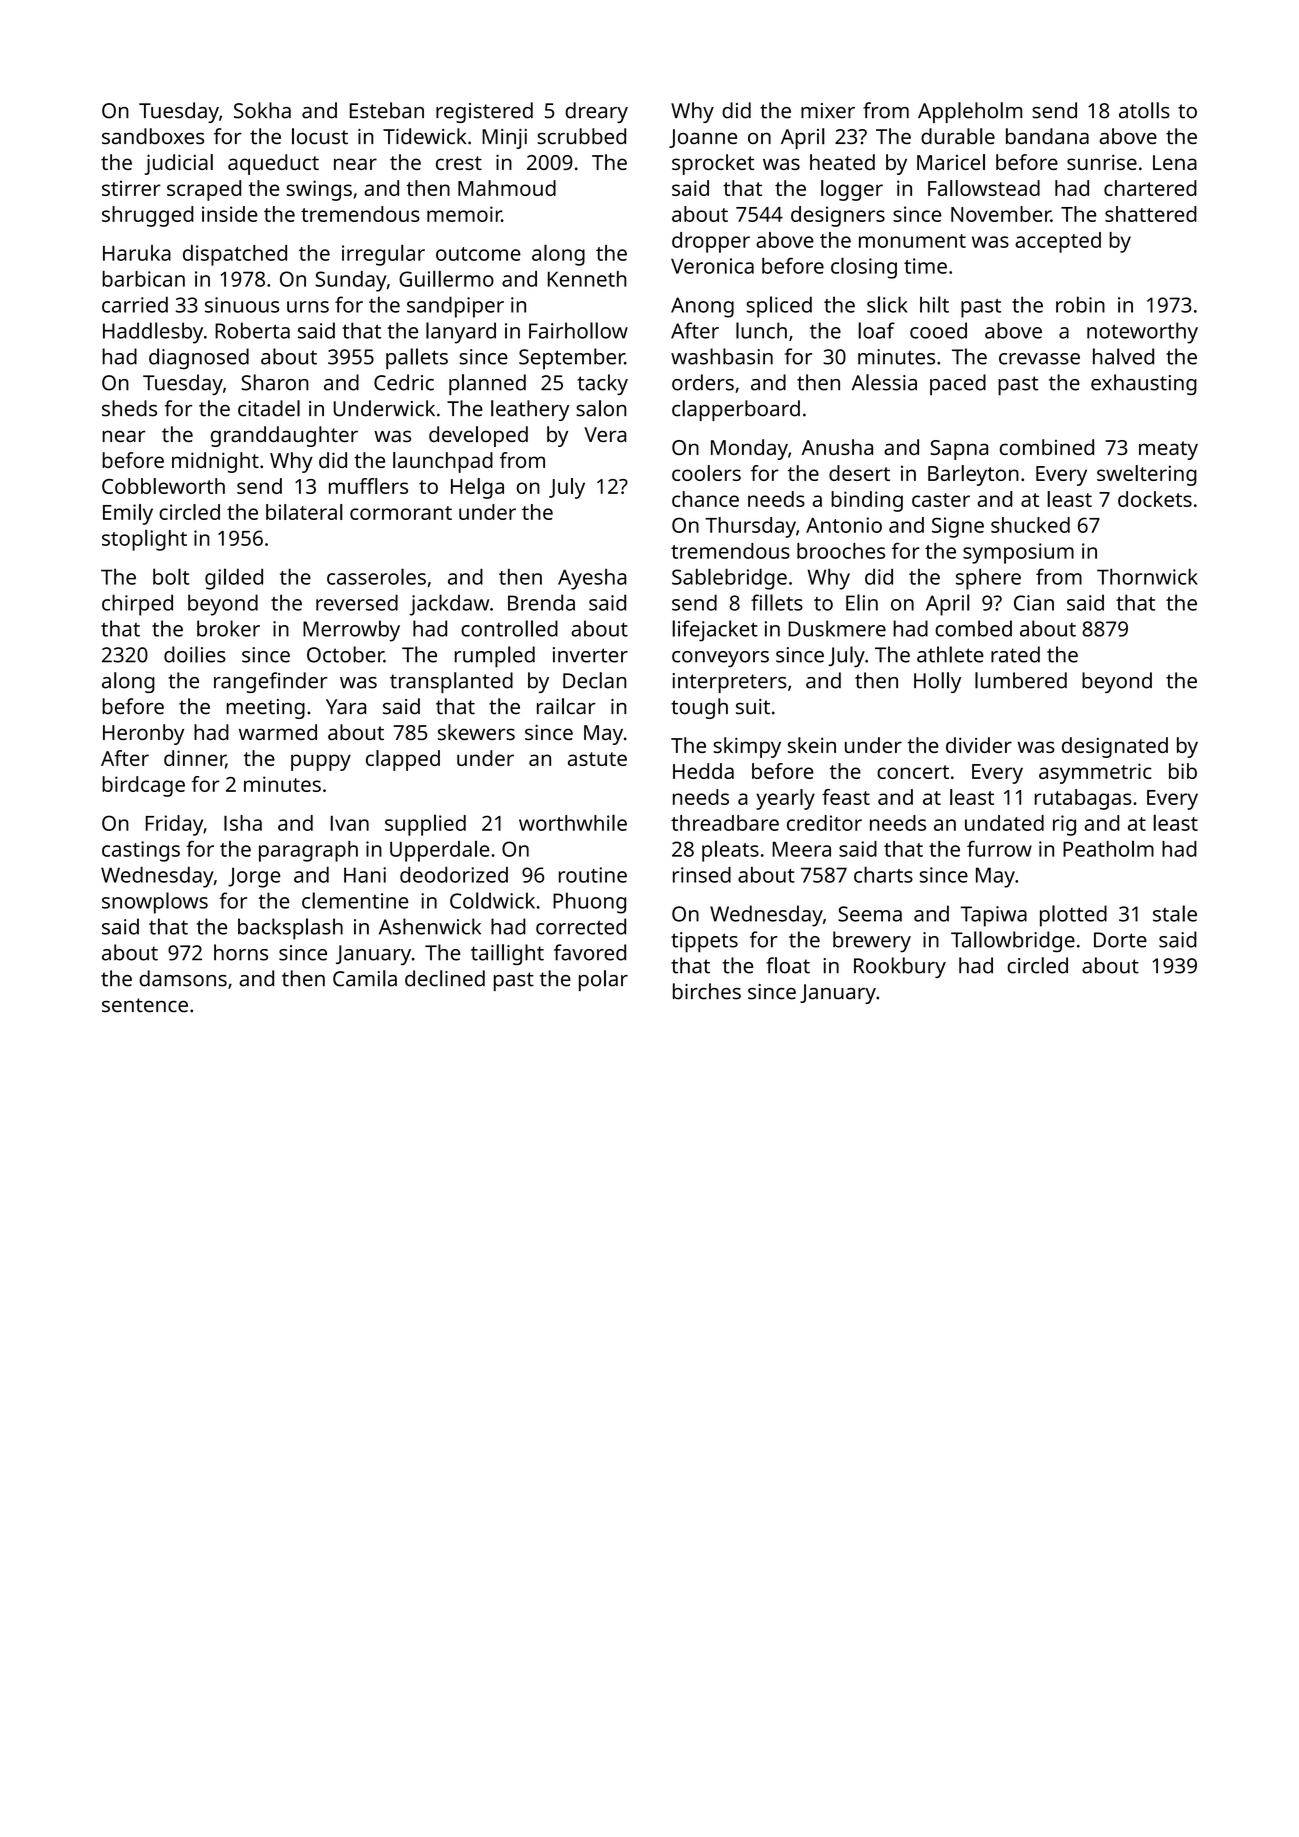  What do you see at coordinates (129, 408) in the screenshot?
I see `sheds` at bounding box center [129, 408].
